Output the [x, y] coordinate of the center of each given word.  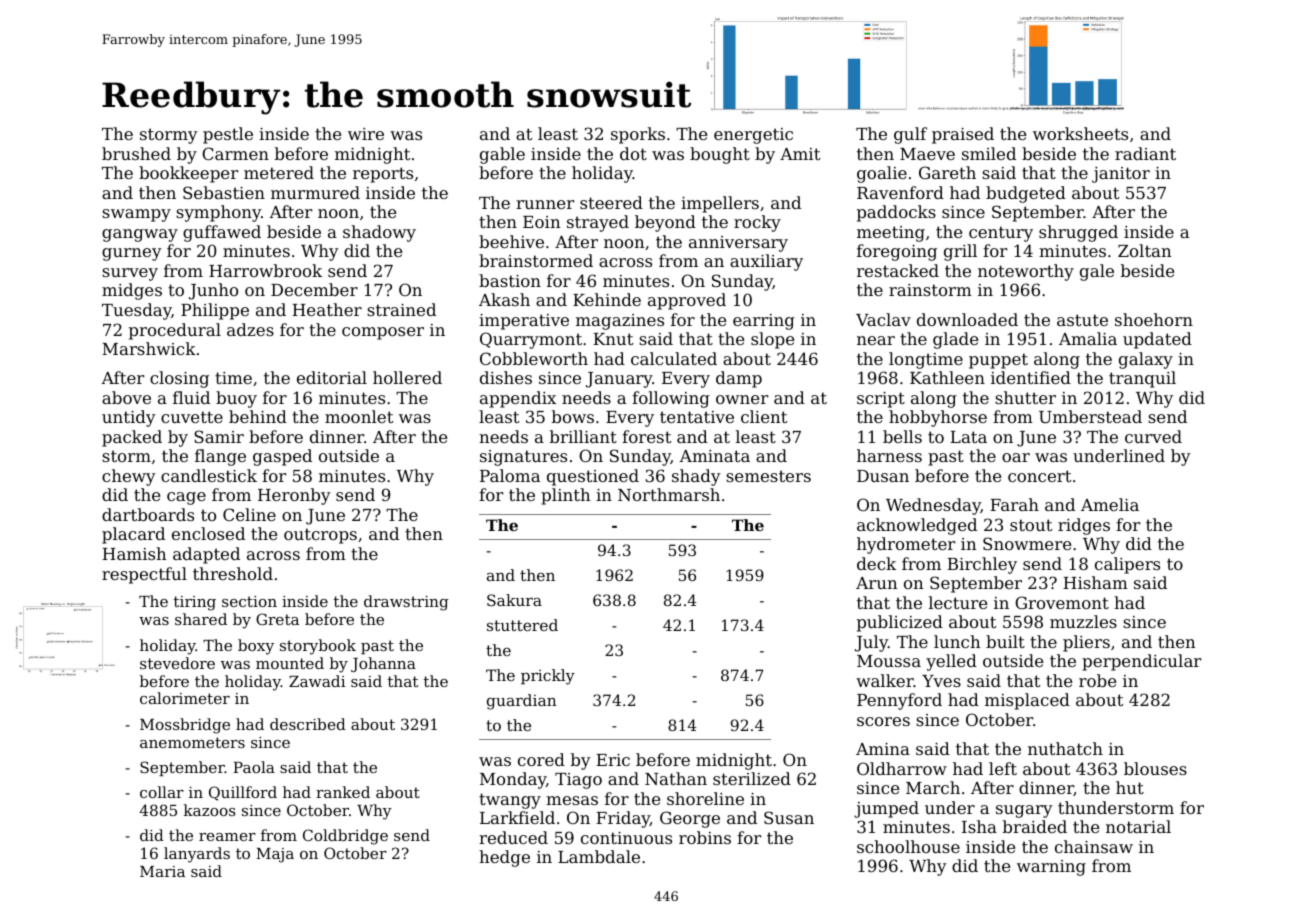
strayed [598, 223]
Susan [789, 817]
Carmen [235, 153]
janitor [1121, 175]
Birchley [982, 565]
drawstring [406, 603]
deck [876, 563]
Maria [162, 871]
